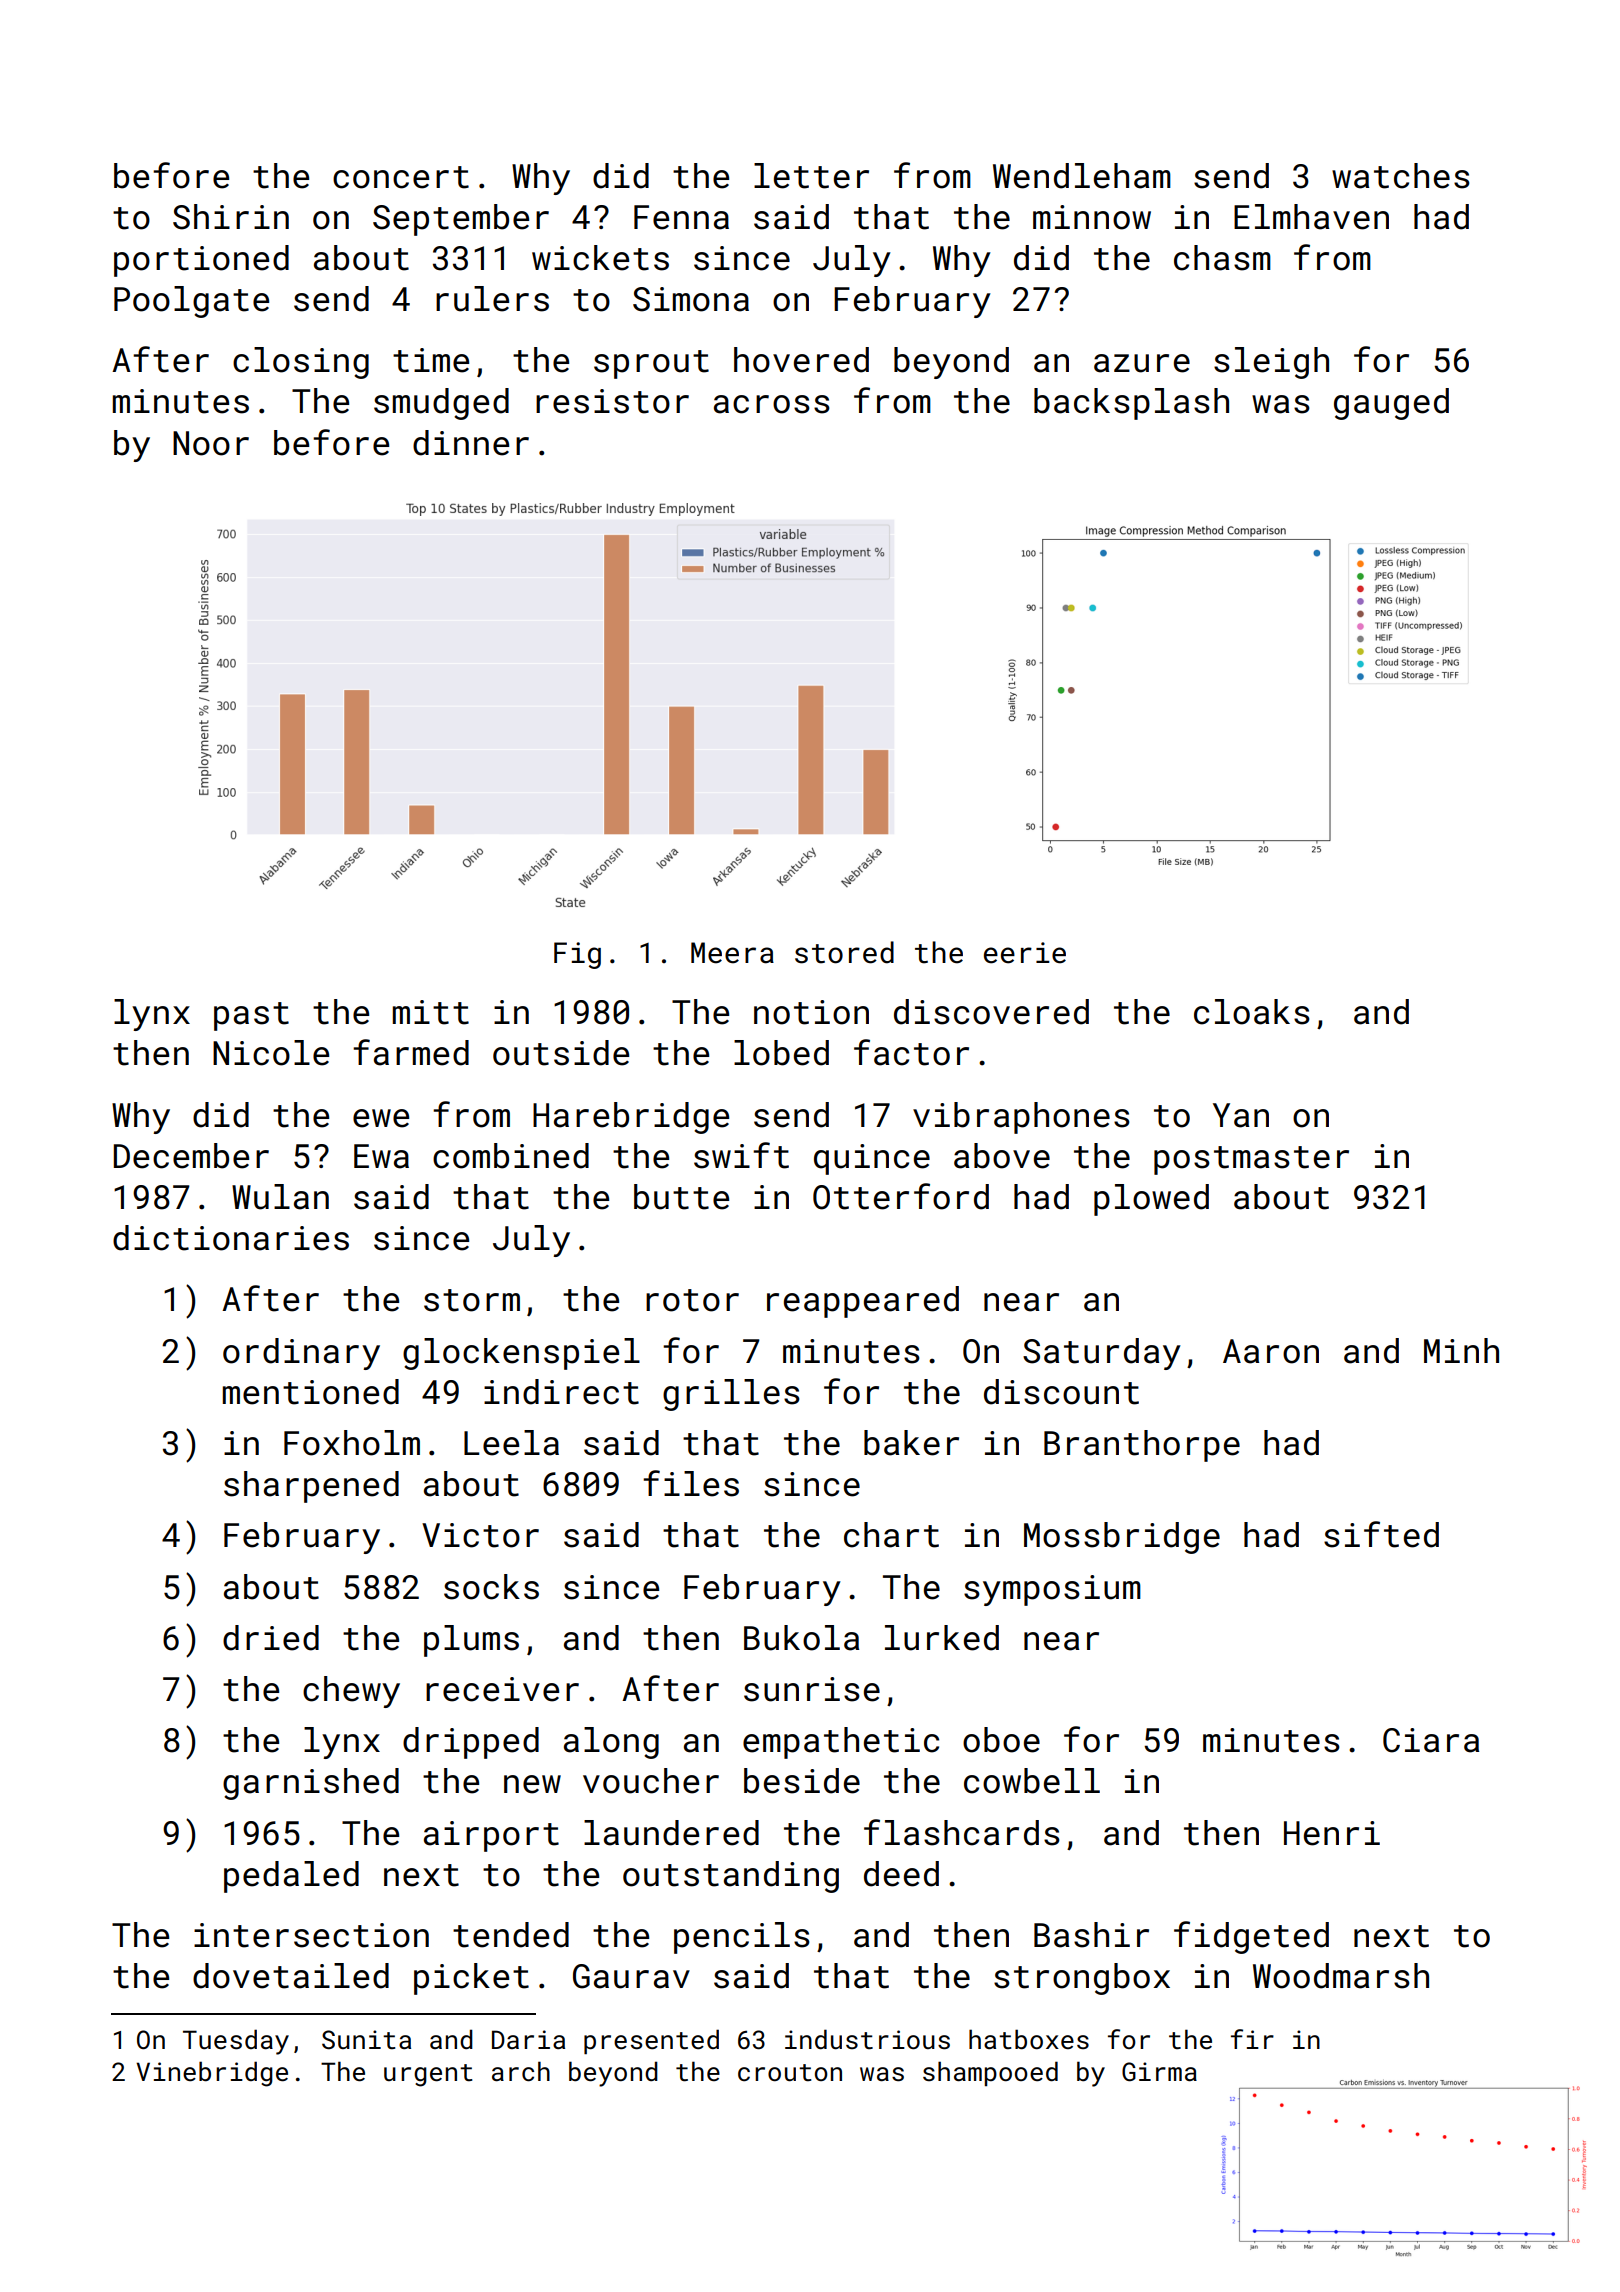 Image resolution: width=1620 pixels, height=2292 pixels. Describe the element at coordinates (1142, 1446) in the page. I see `Branthorpe` at that location.
